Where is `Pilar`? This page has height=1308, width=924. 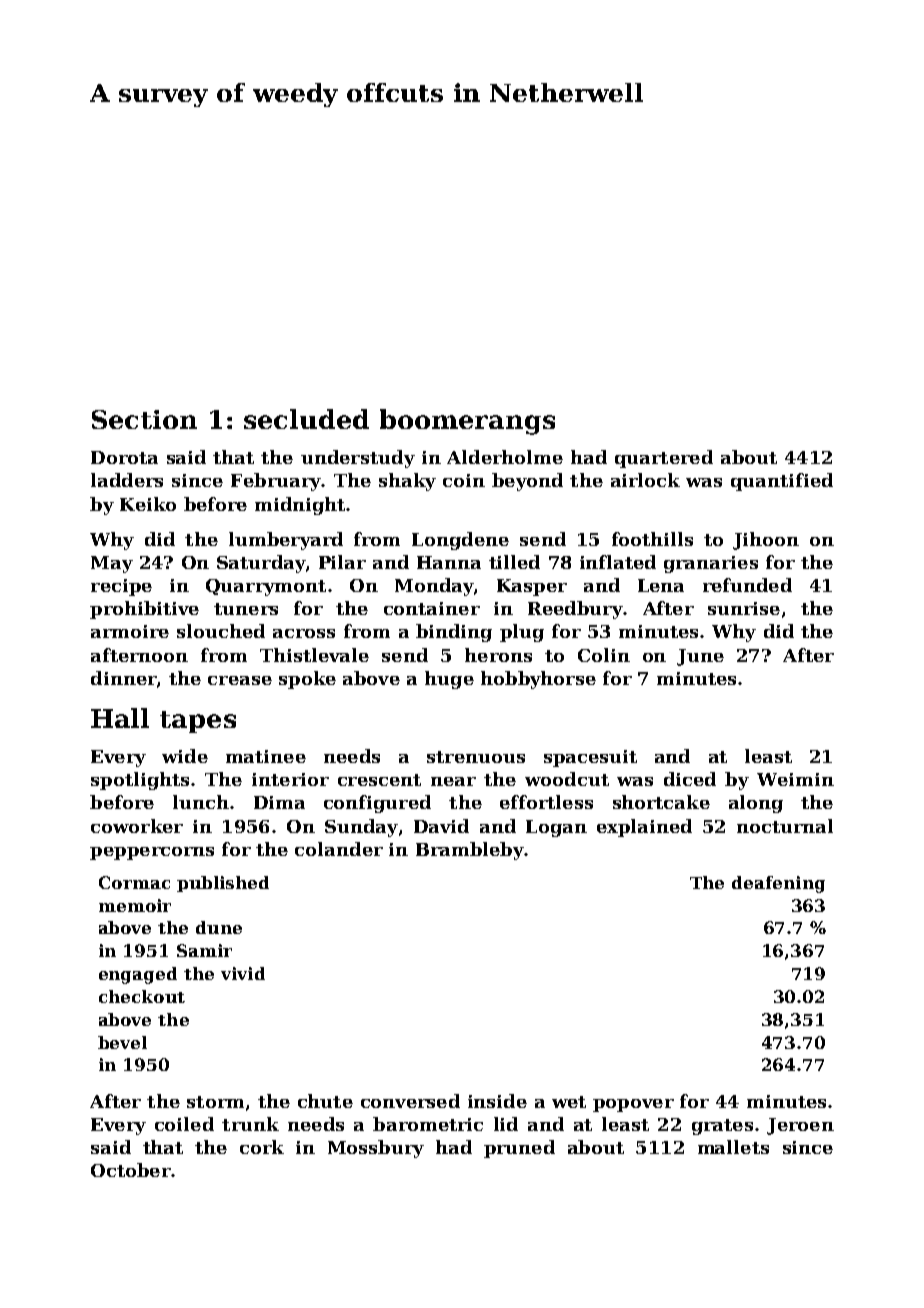
Pilar is located at coordinates (342, 562).
